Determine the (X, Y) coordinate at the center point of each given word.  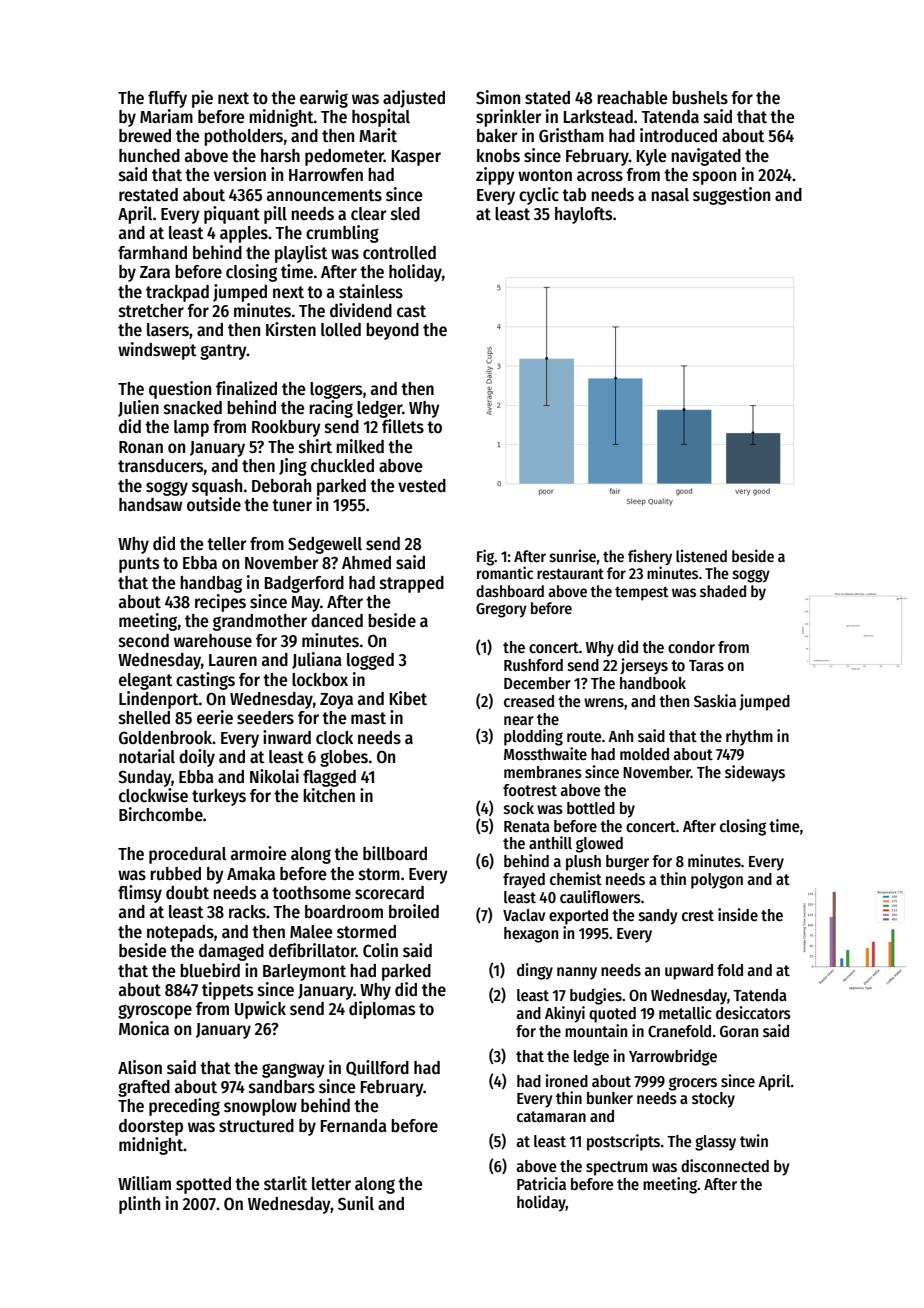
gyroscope (155, 1012)
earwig (324, 99)
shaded (723, 591)
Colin (380, 950)
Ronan (141, 447)
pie (202, 99)
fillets (403, 426)
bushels (700, 98)
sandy (658, 917)
